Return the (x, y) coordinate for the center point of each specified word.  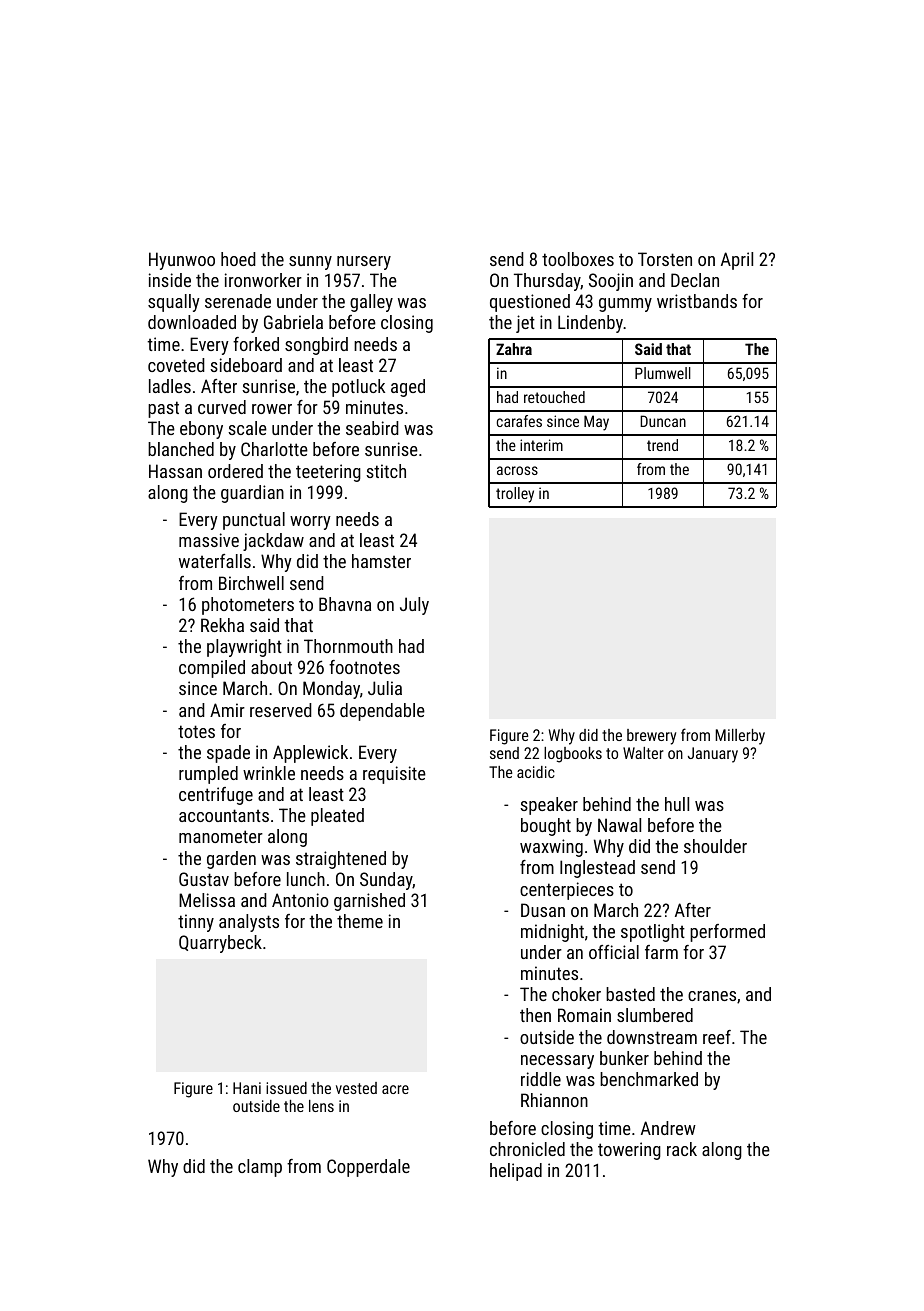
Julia (385, 688)
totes (196, 731)
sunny (310, 263)
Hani (247, 1088)
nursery (364, 263)
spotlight (653, 933)
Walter (643, 753)
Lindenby (590, 324)
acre (395, 1089)
